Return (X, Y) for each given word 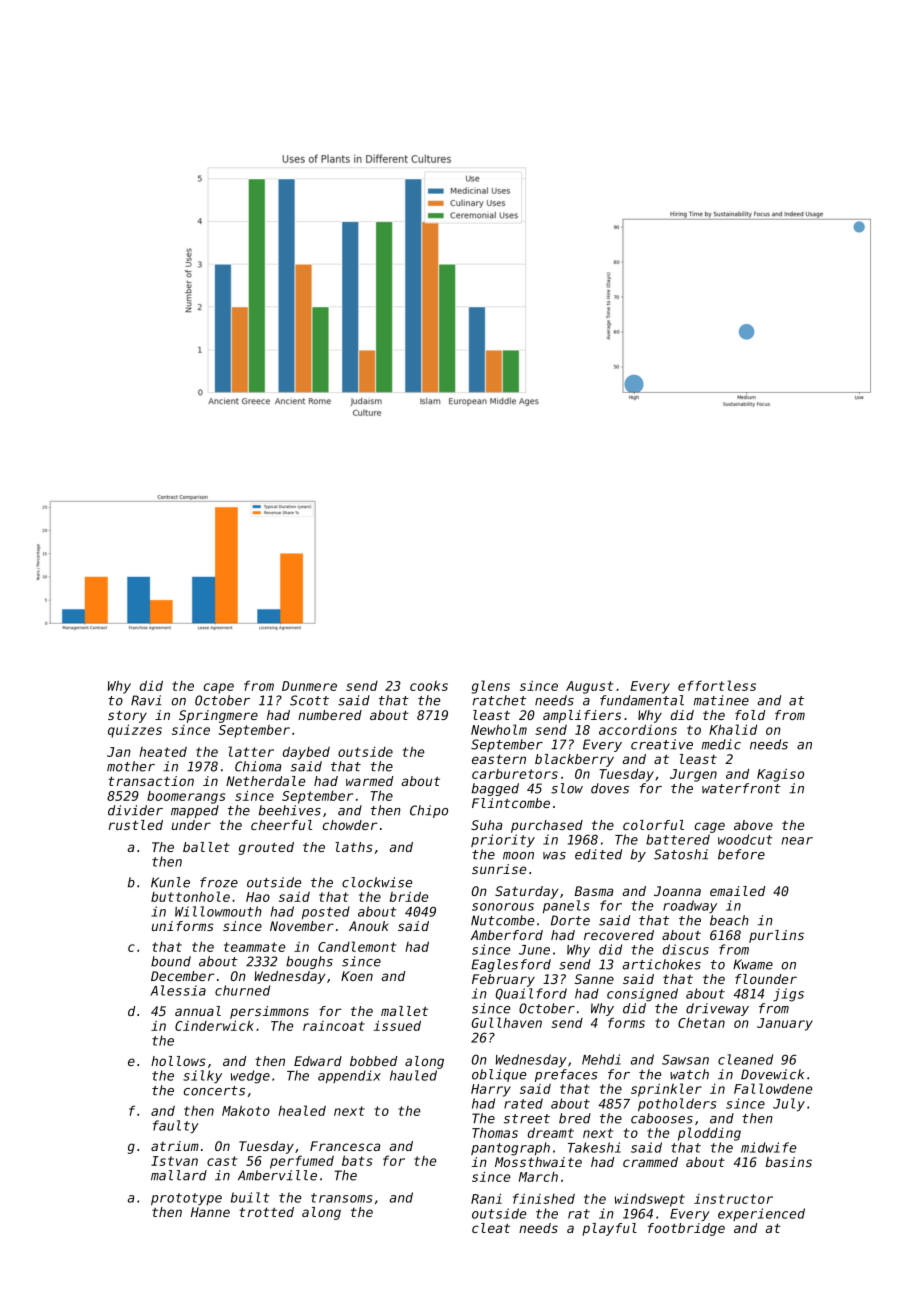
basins (788, 1162)
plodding (709, 1134)
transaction (151, 781)
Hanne (210, 1212)
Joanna (677, 891)
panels (566, 906)
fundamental (642, 700)
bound (171, 961)
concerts (214, 1091)
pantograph (510, 1149)
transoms (341, 1198)
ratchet (499, 700)
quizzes (135, 731)
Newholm (499, 729)
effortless (717, 685)
